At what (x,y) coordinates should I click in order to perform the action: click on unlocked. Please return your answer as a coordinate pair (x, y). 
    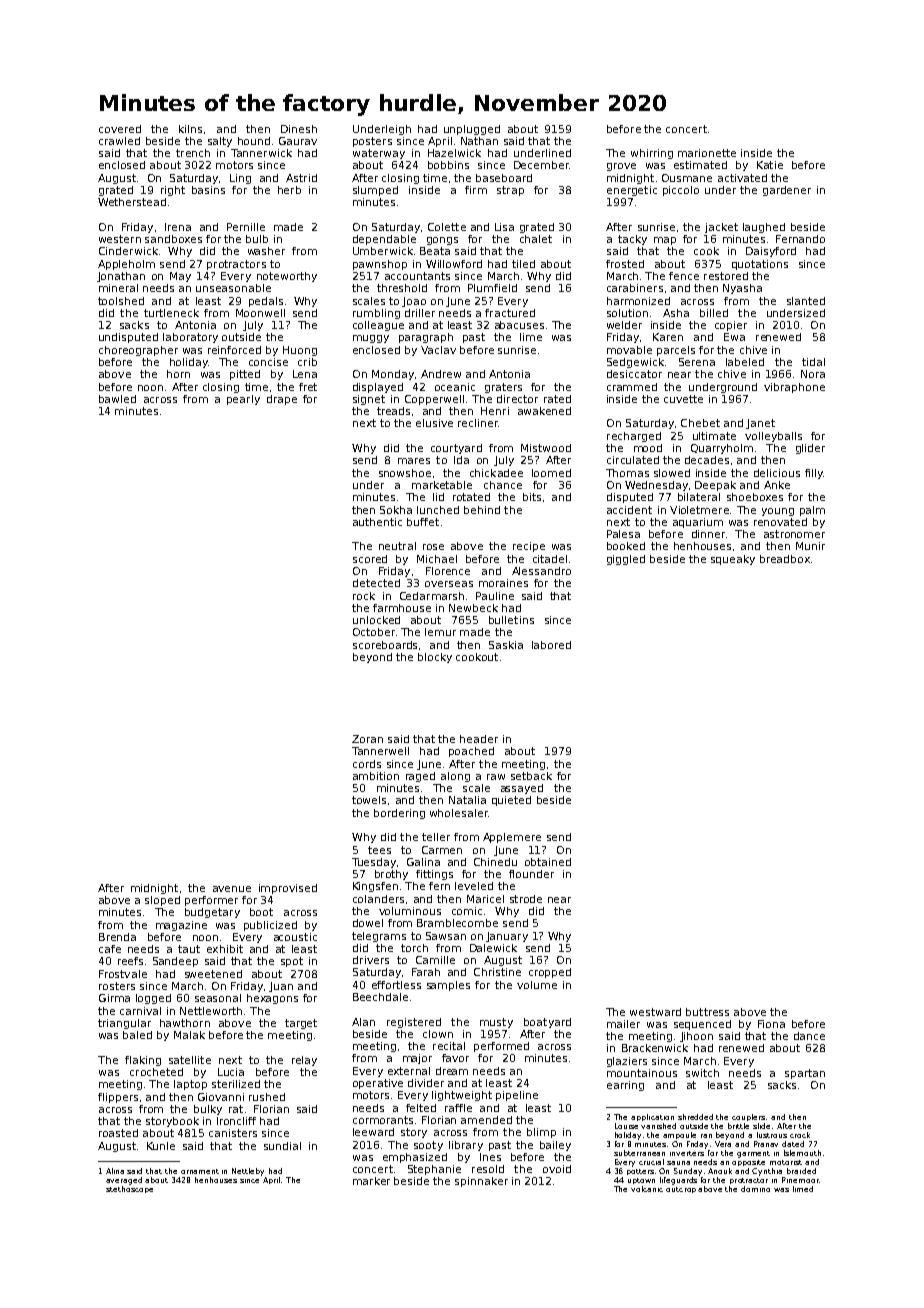
    Looking at the image, I should click on (376, 620).
